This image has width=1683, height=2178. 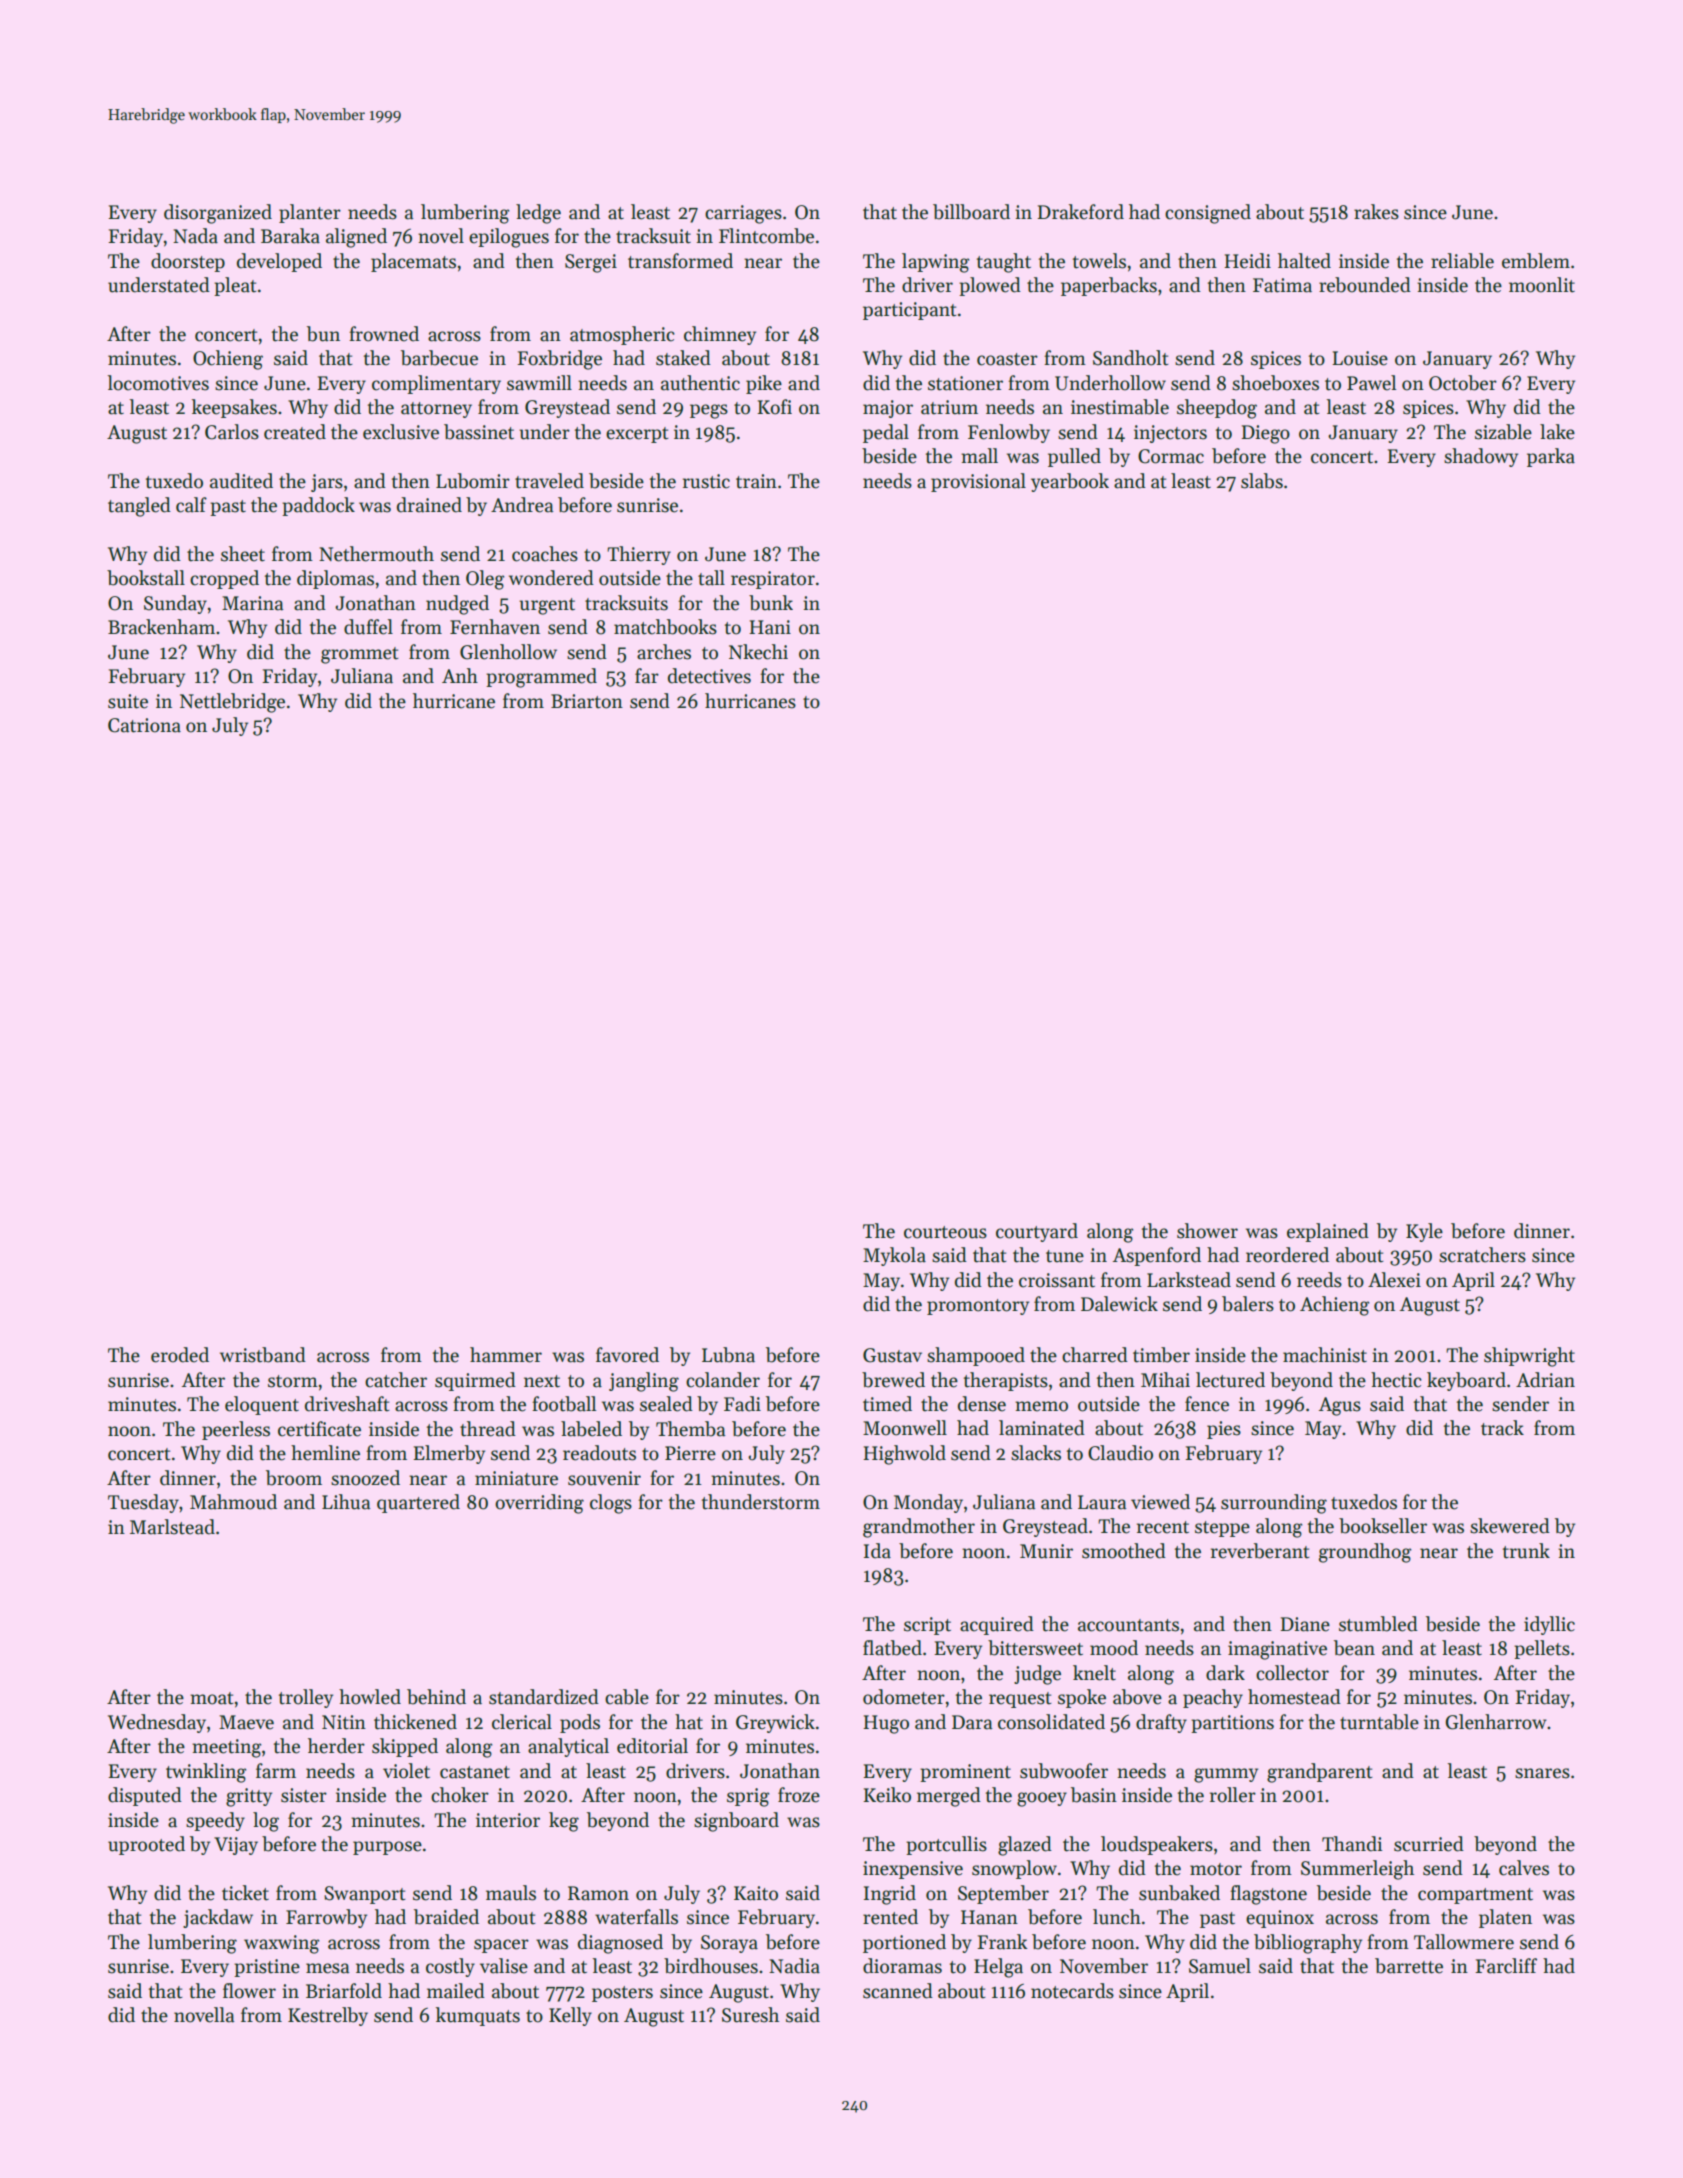 I want to click on behind, so click(x=436, y=1697).
